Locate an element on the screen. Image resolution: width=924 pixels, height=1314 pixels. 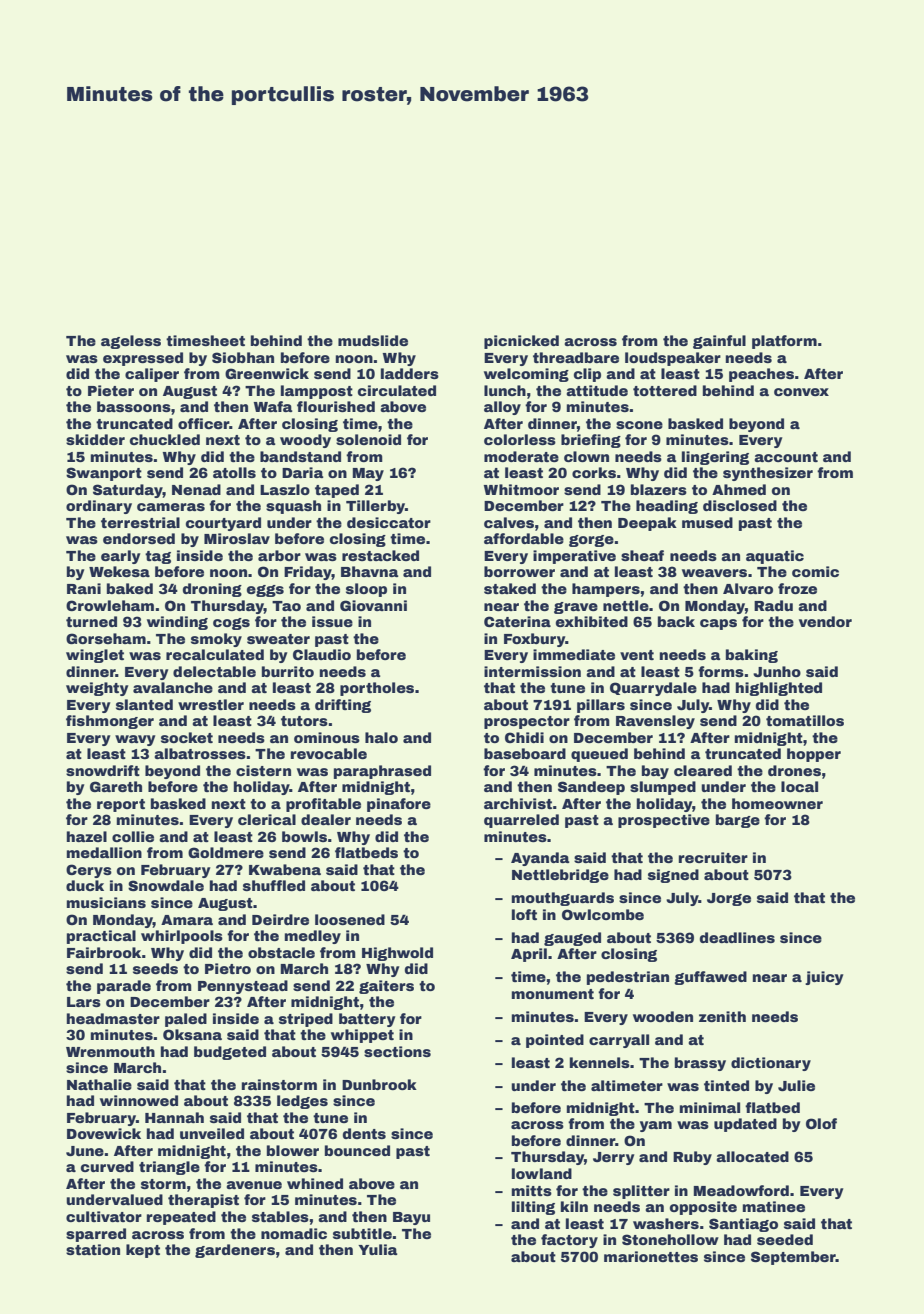
ageless is located at coordinates (131, 342).
